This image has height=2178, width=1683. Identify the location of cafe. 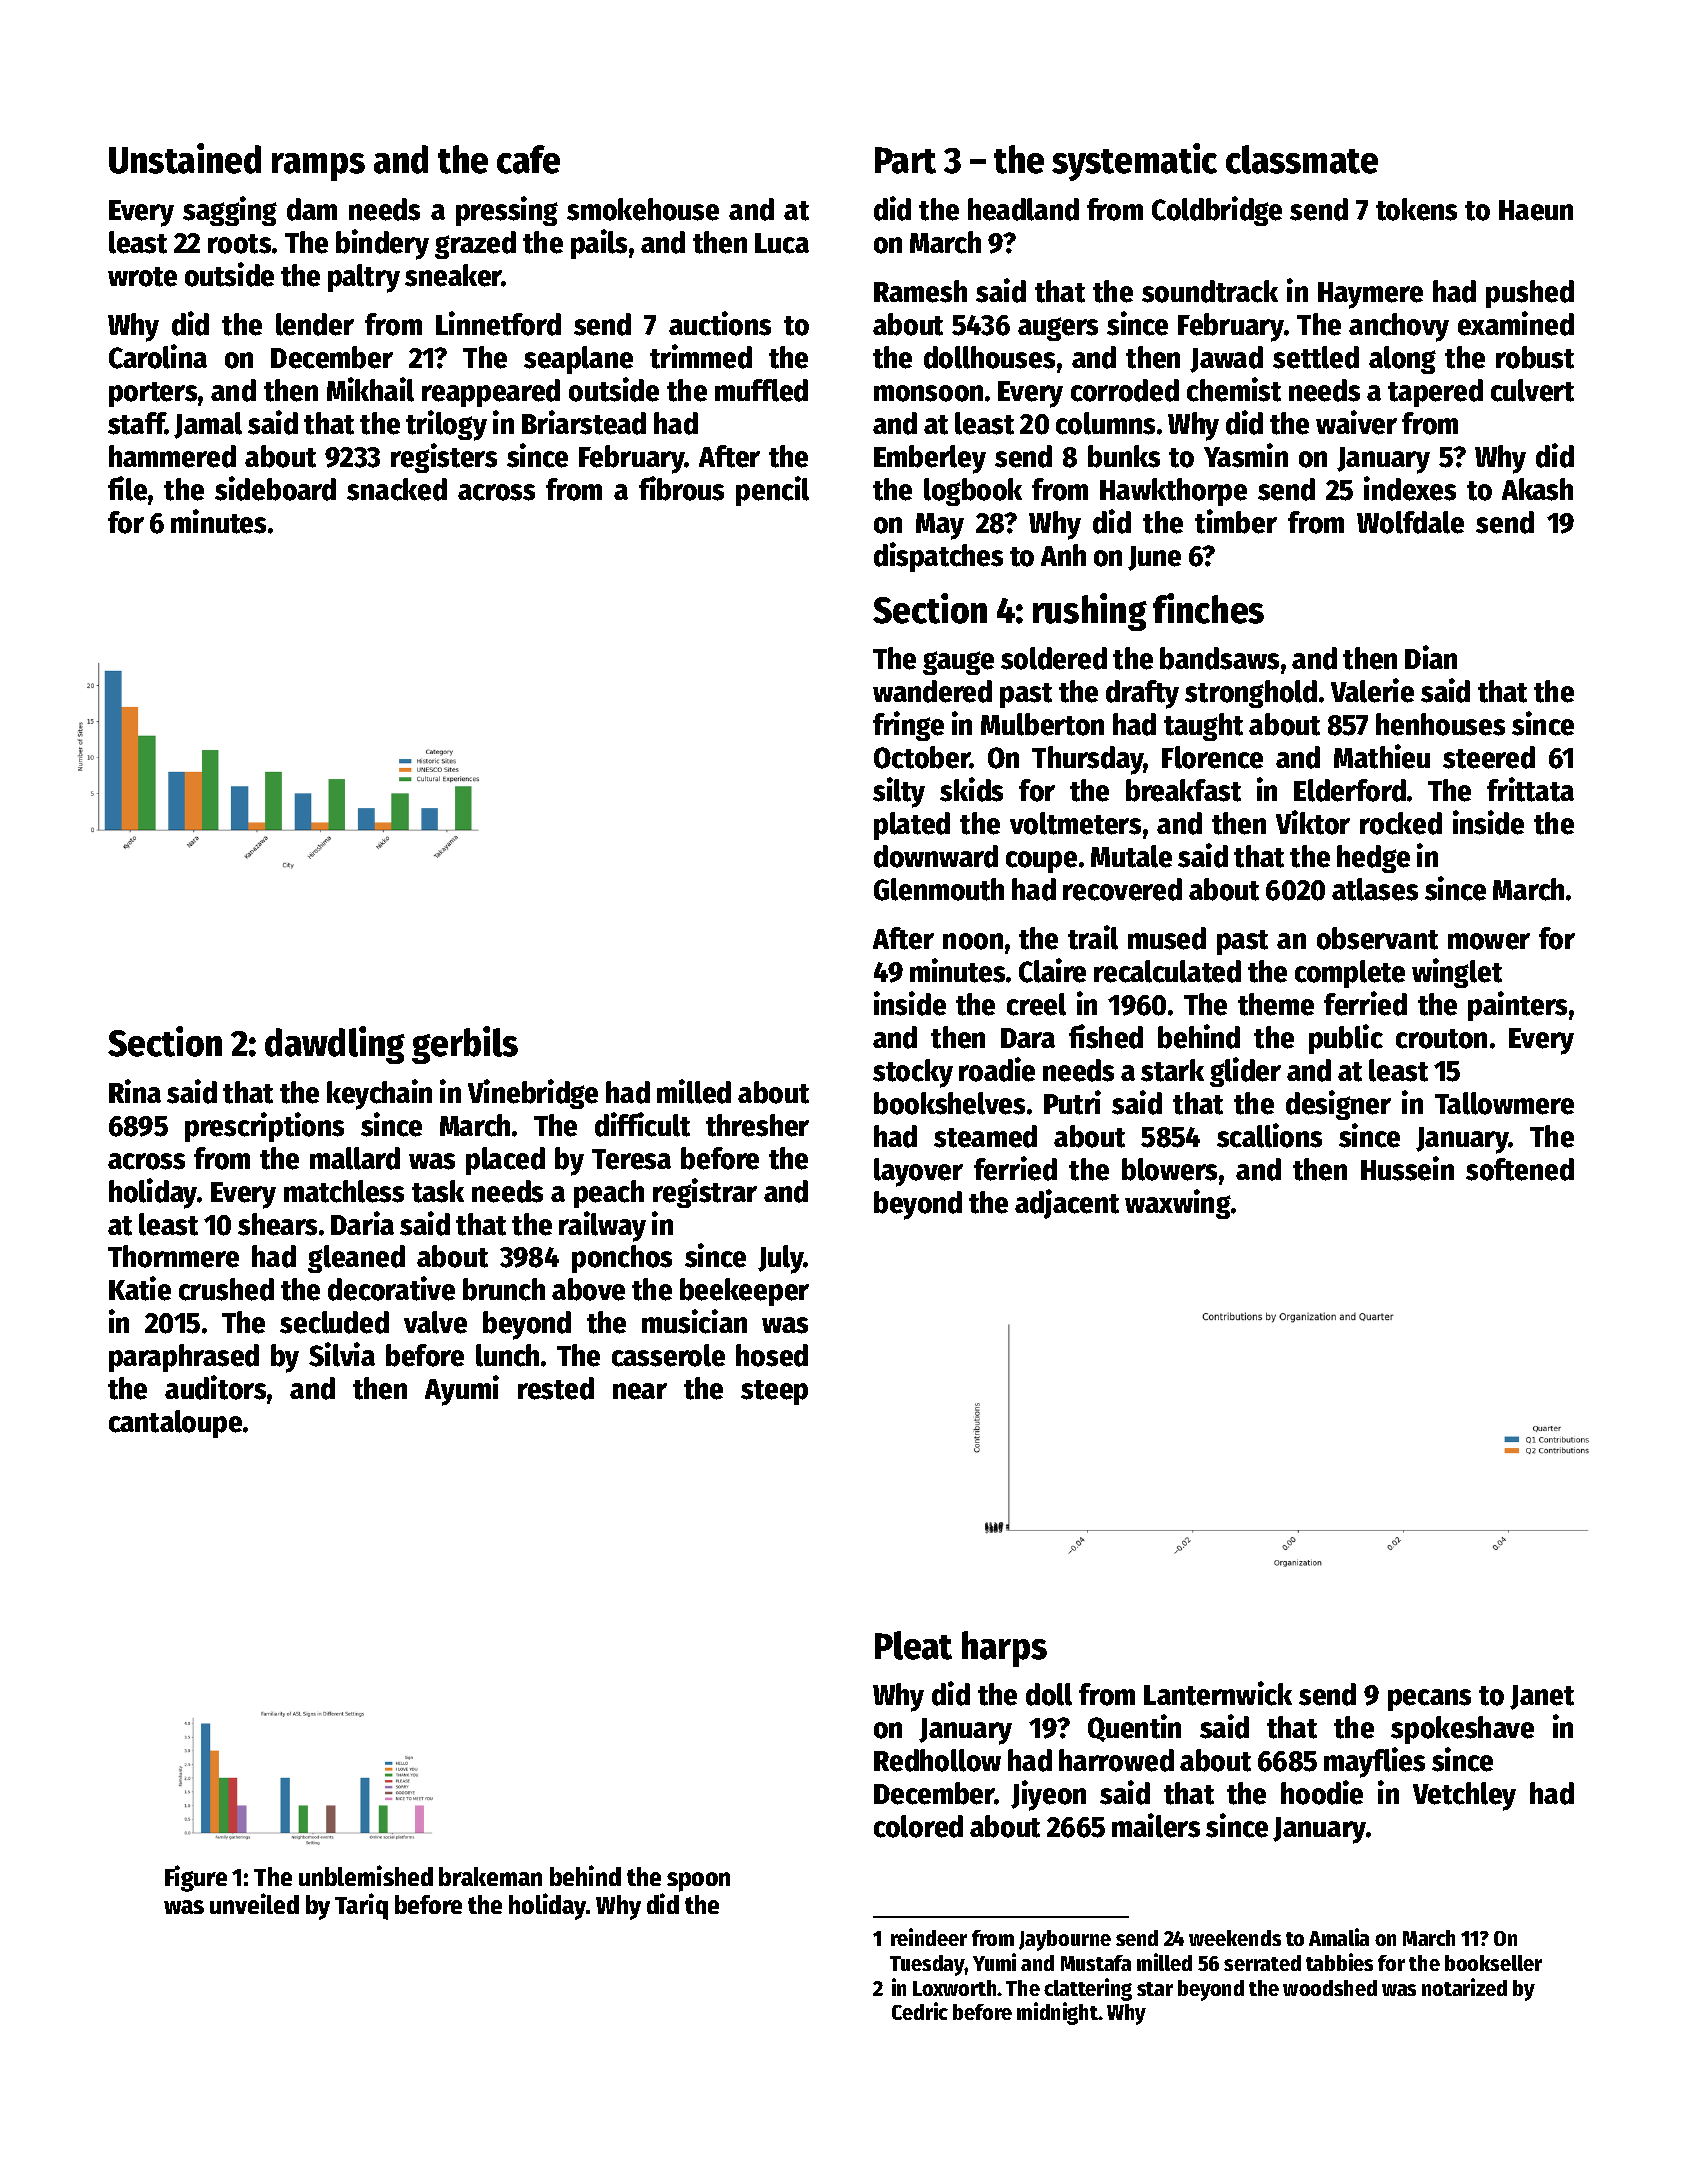
(528, 159).
